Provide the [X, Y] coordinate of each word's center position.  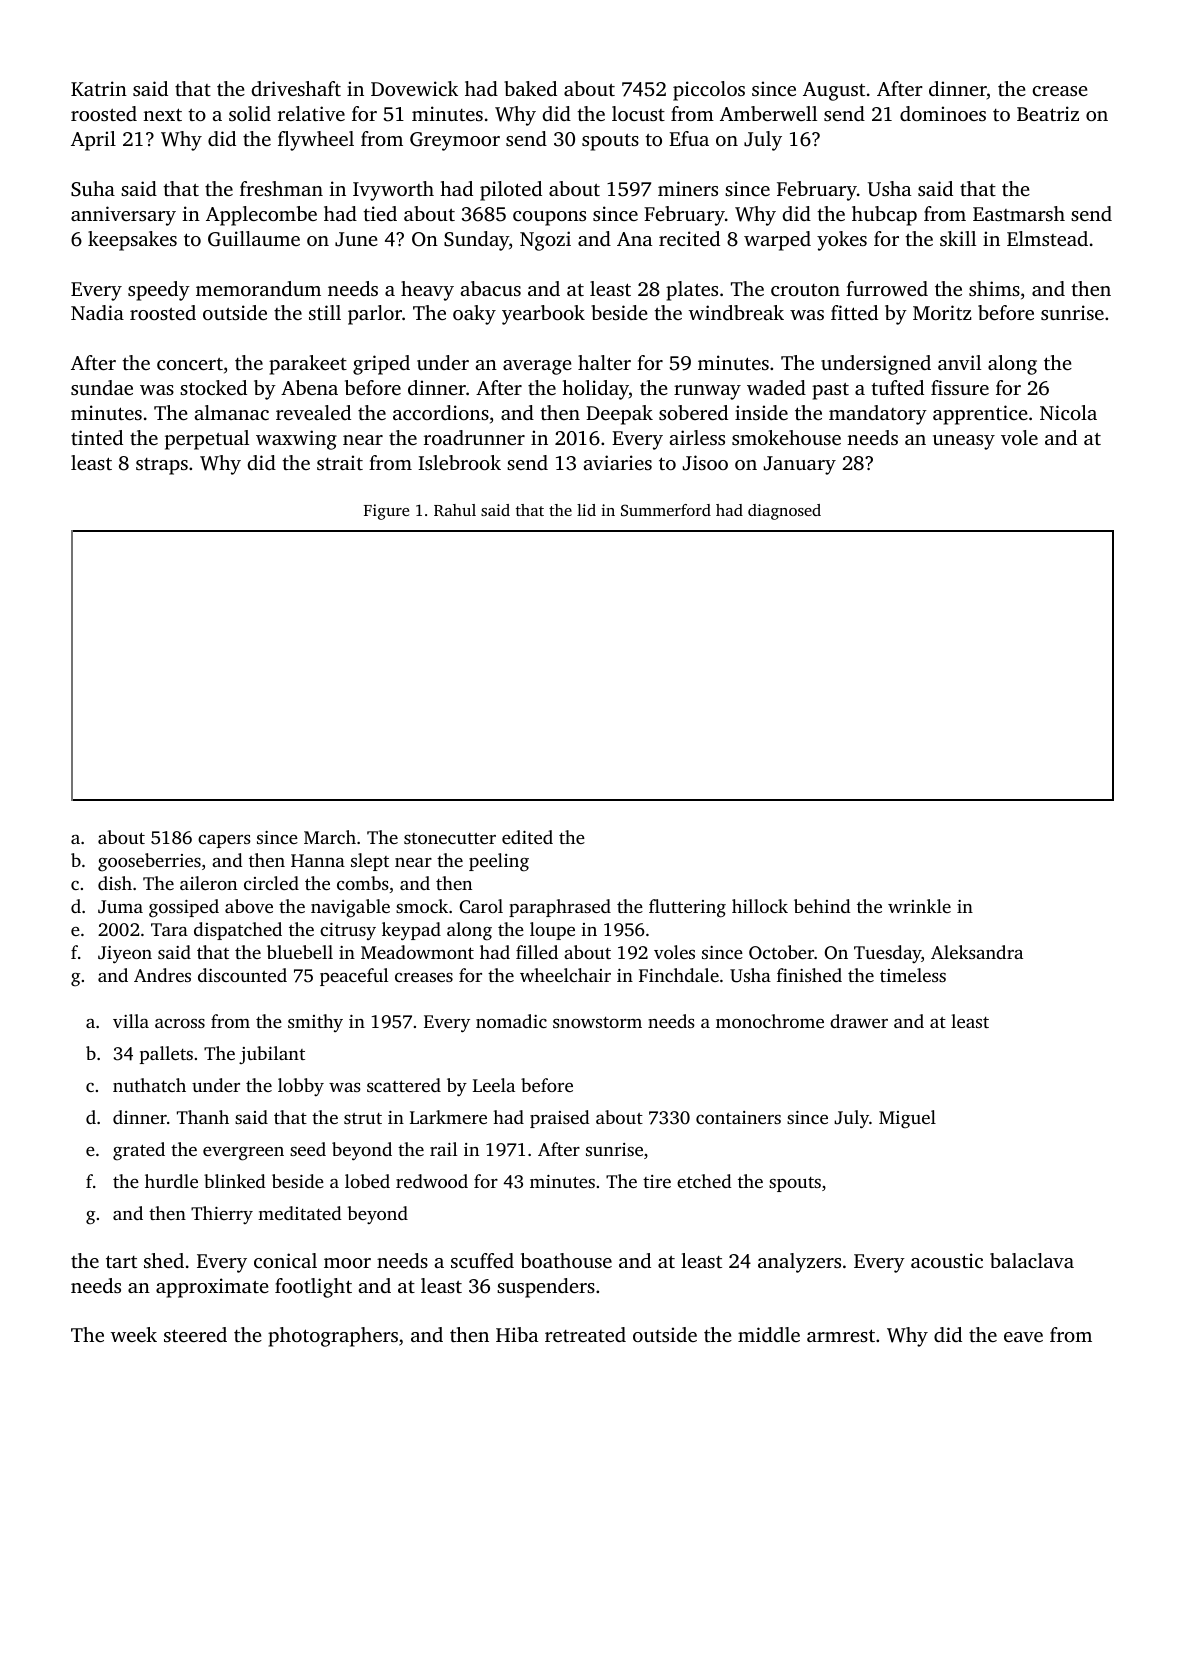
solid [250, 113]
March [330, 837]
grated [139, 1151]
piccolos [709, 91]
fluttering [687, 908]
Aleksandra [977, 952]
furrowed [887, 288]
